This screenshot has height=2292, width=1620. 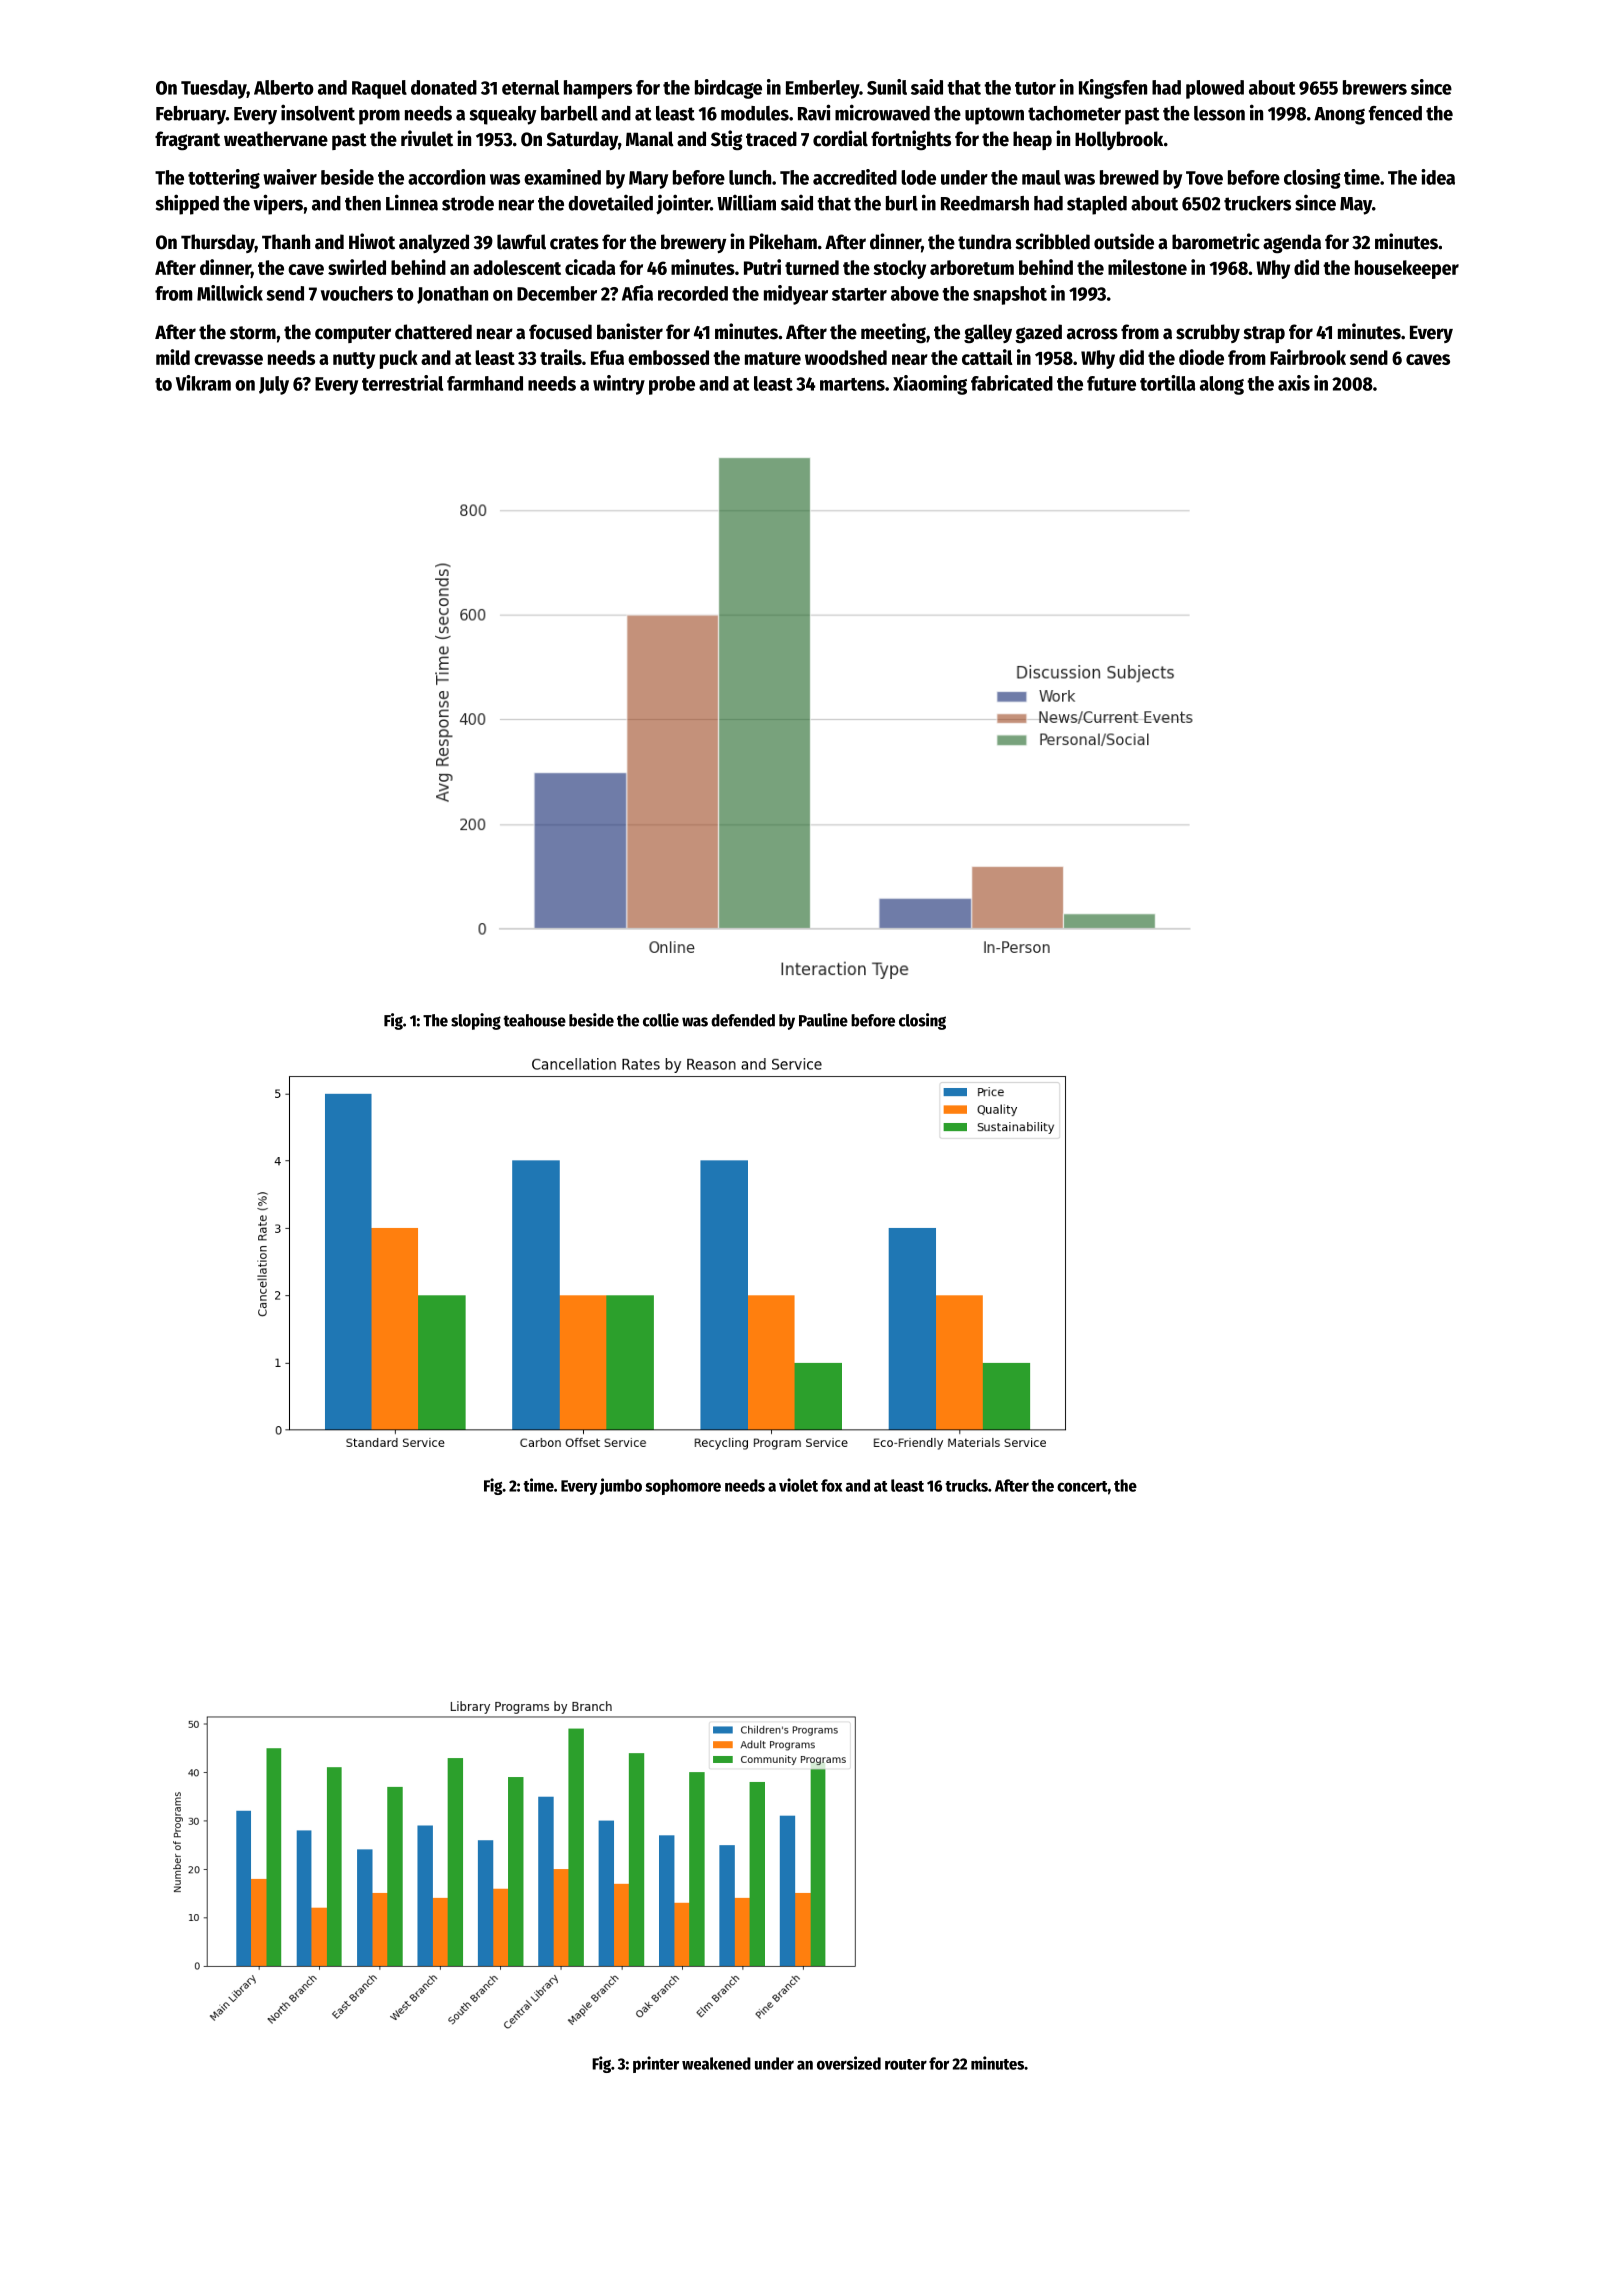 What do you see at coordinates (823, 1020) in the screenshot?
I see `Pauline` at bounding box center [823, 1020].
